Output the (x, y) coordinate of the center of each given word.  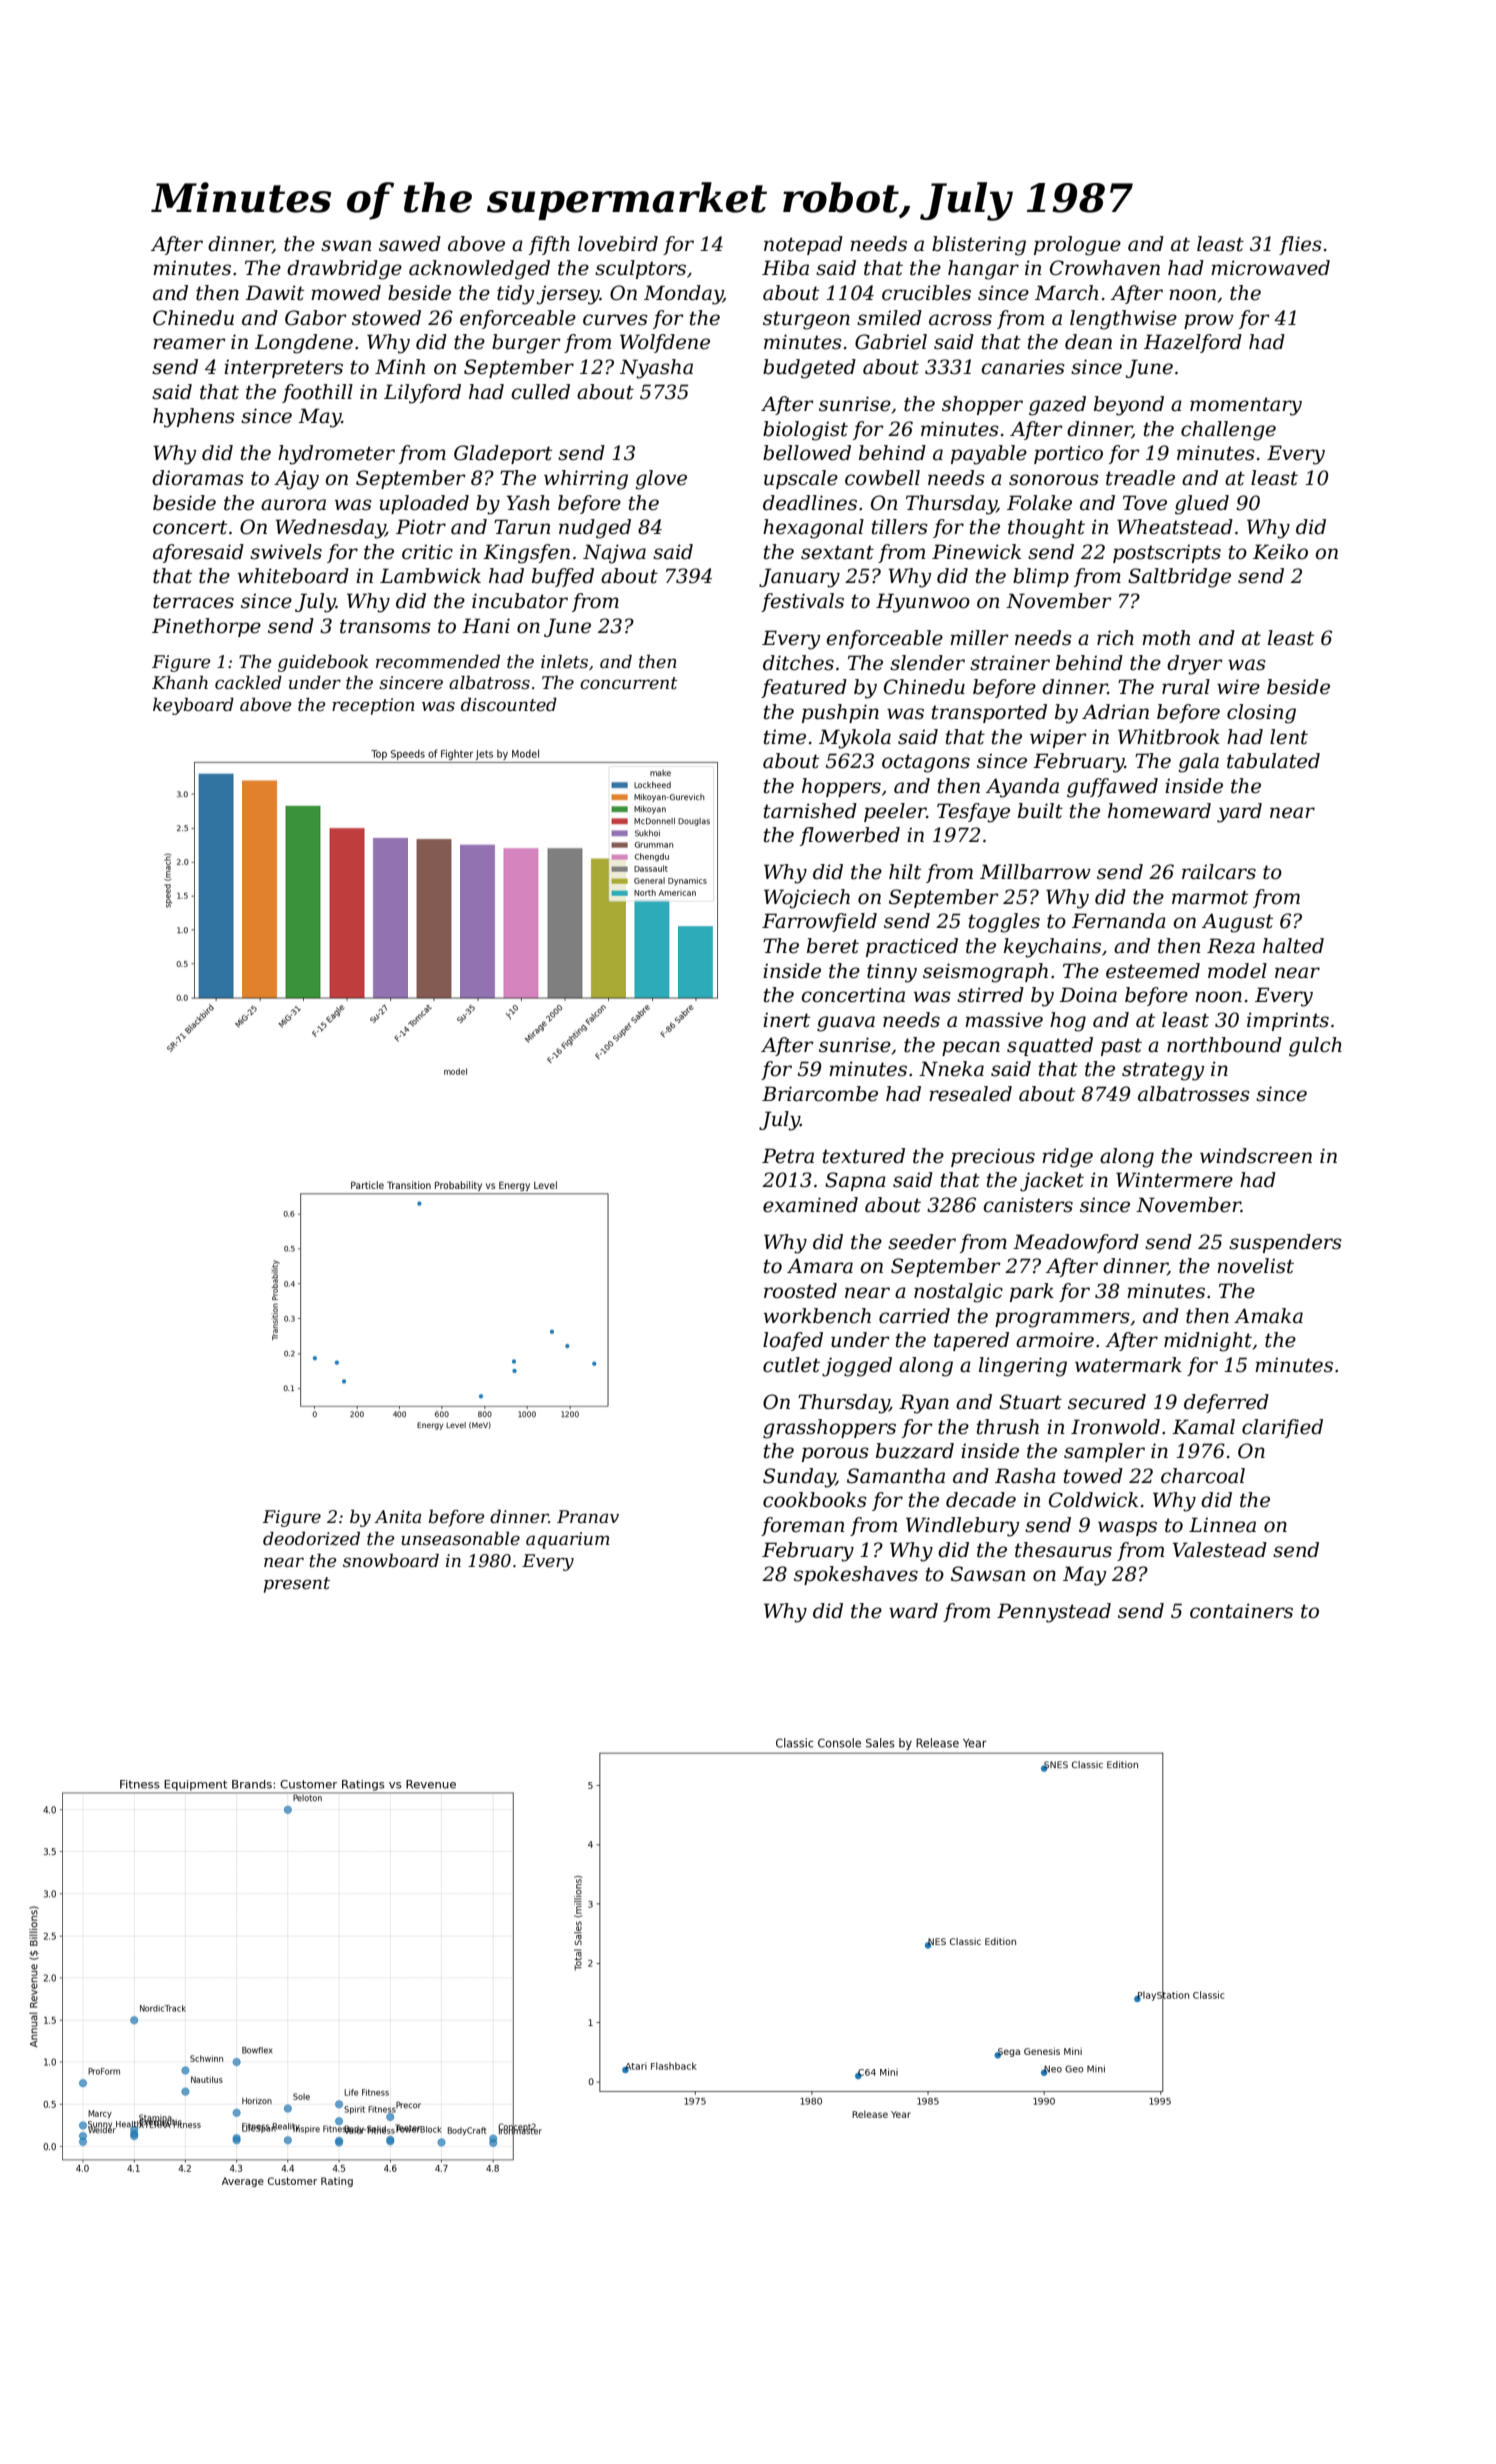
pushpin (840, 713)
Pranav (588, 1516)
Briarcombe (820, 1094)
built (1040, 811)
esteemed (1153, 971)
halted (1293, 946)
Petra (788, 1156)
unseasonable (460, 1538)
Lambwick (430, 576)
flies (1300, 245)
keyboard (193, 706)
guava (846, 1024)
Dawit (274, 293)
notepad (803, 245)
